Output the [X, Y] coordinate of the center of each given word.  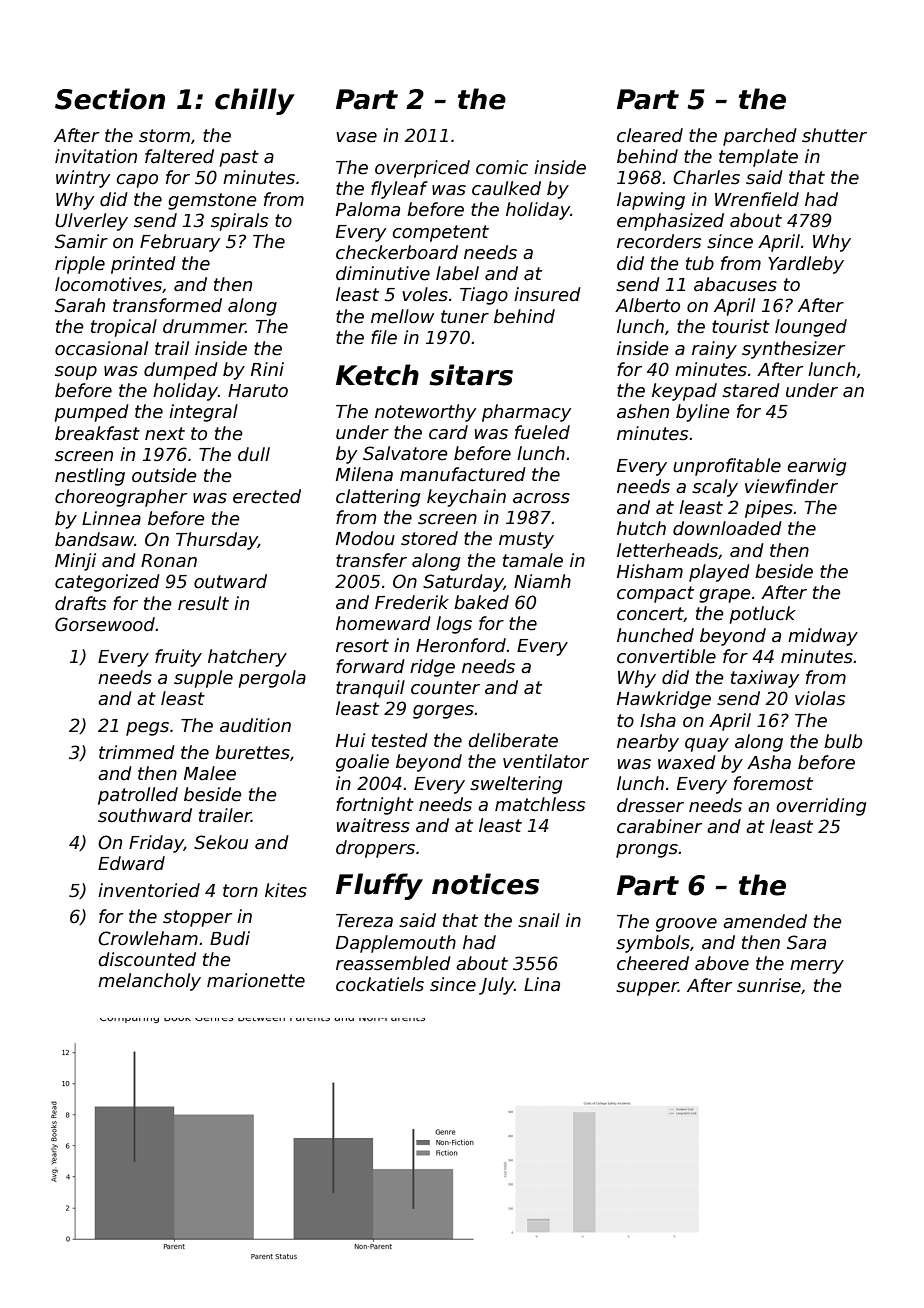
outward [230, 581]
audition [255, 725]
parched [760, 137]
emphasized [670, 222]
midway [823, 637]
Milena [364, 474]
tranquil [370, 689]
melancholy [149, 982]
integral [203, 413]
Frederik [412, 602]
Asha [769, 762]
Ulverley [91, 222]
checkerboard [397, 252]
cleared [650, 135]
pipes [769, 509]
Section [110, 99]
